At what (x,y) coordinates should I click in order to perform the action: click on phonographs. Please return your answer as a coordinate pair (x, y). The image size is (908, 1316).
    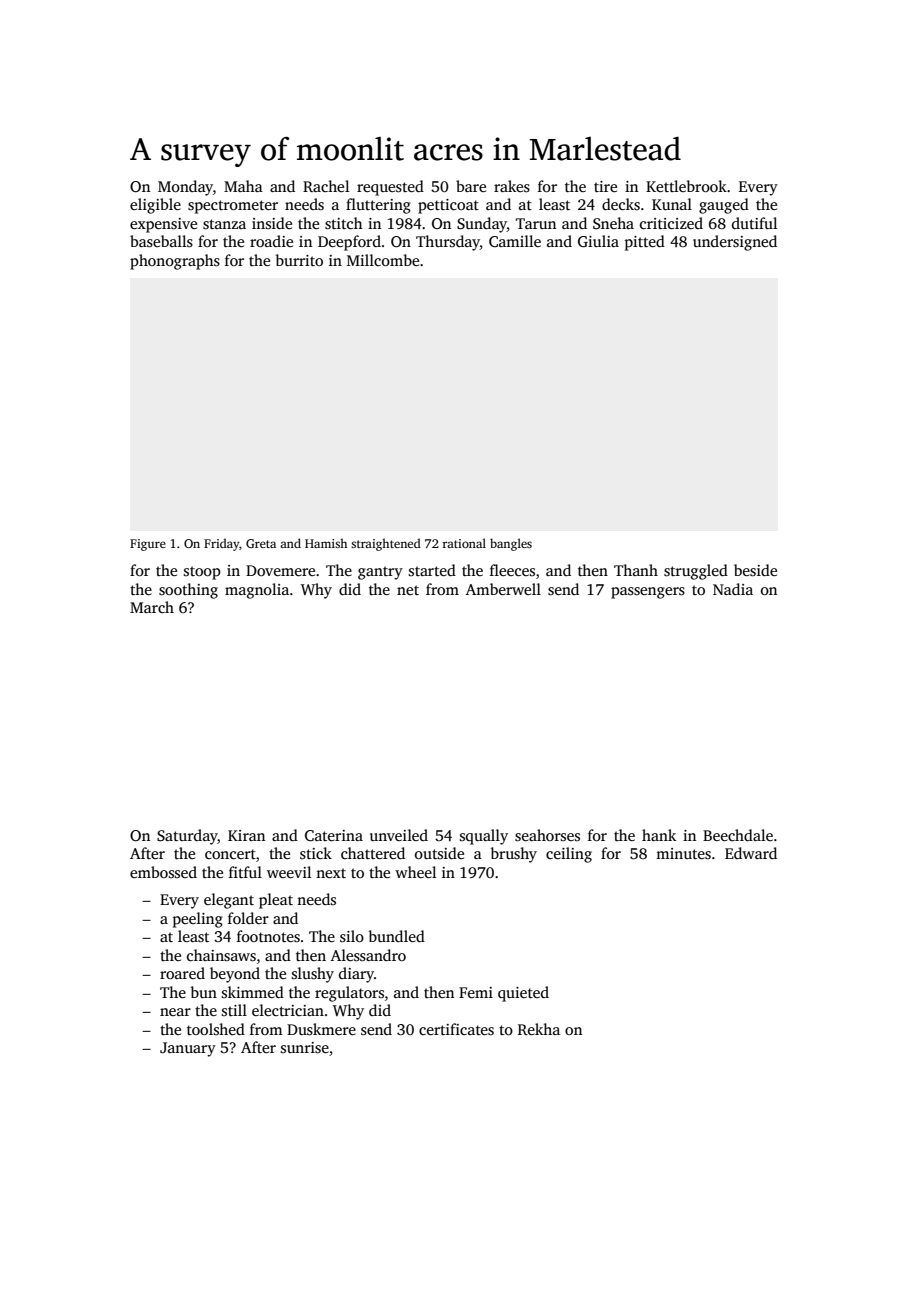
    Looking at the image, I should click on (175, 262).
